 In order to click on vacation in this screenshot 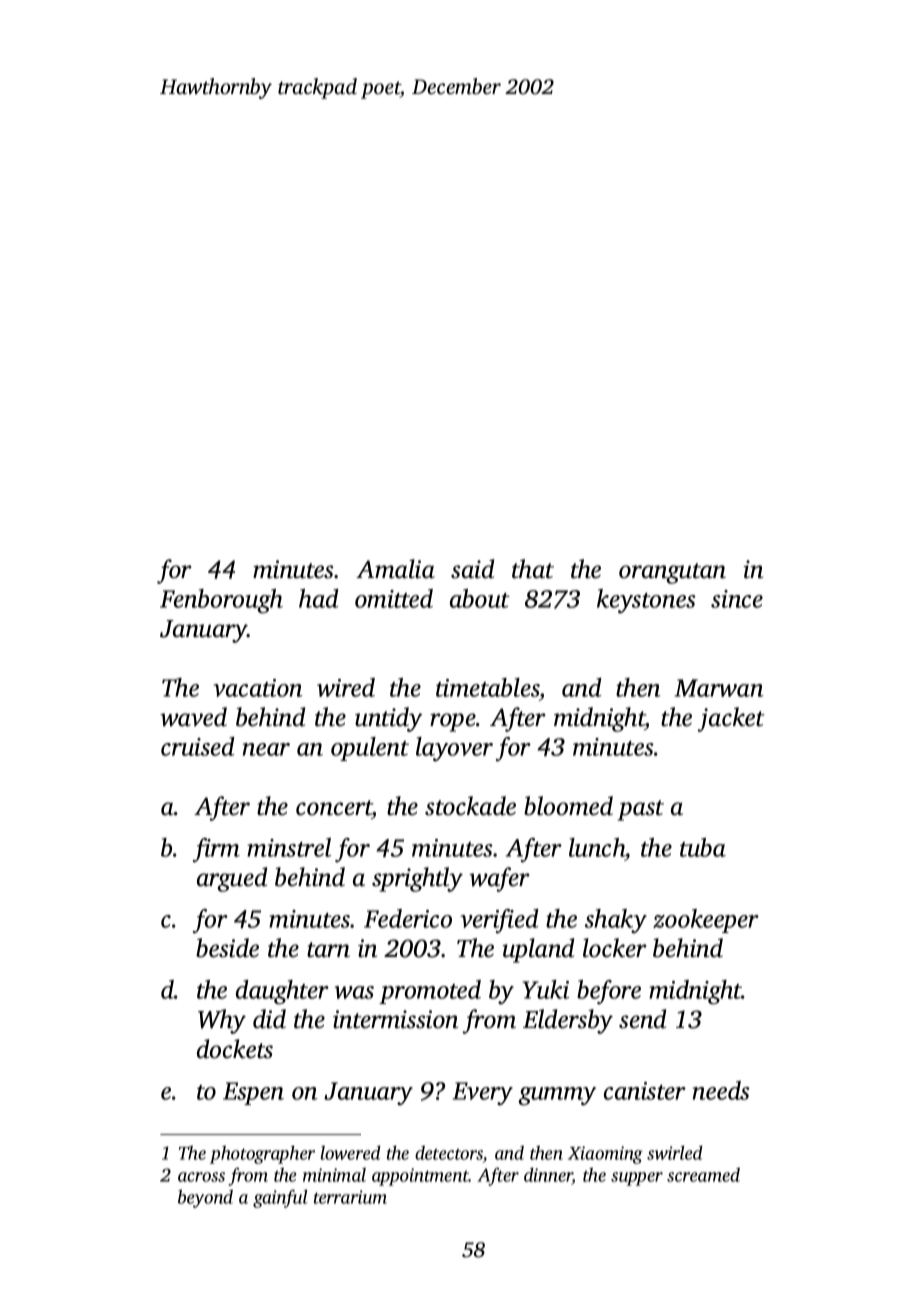, I will do `click(258, 688)`.
